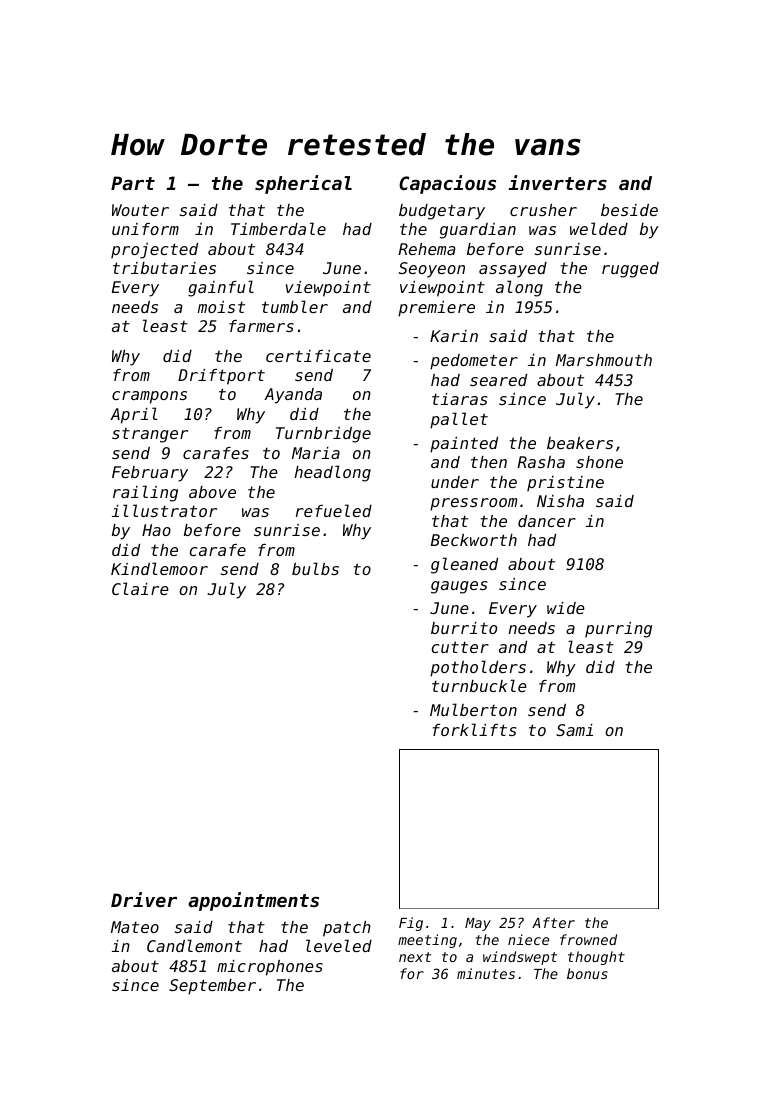 This page has height=1093, width=770. Describe the element at coordinates (303, 184) in the page. I see `spherical` at that location.
